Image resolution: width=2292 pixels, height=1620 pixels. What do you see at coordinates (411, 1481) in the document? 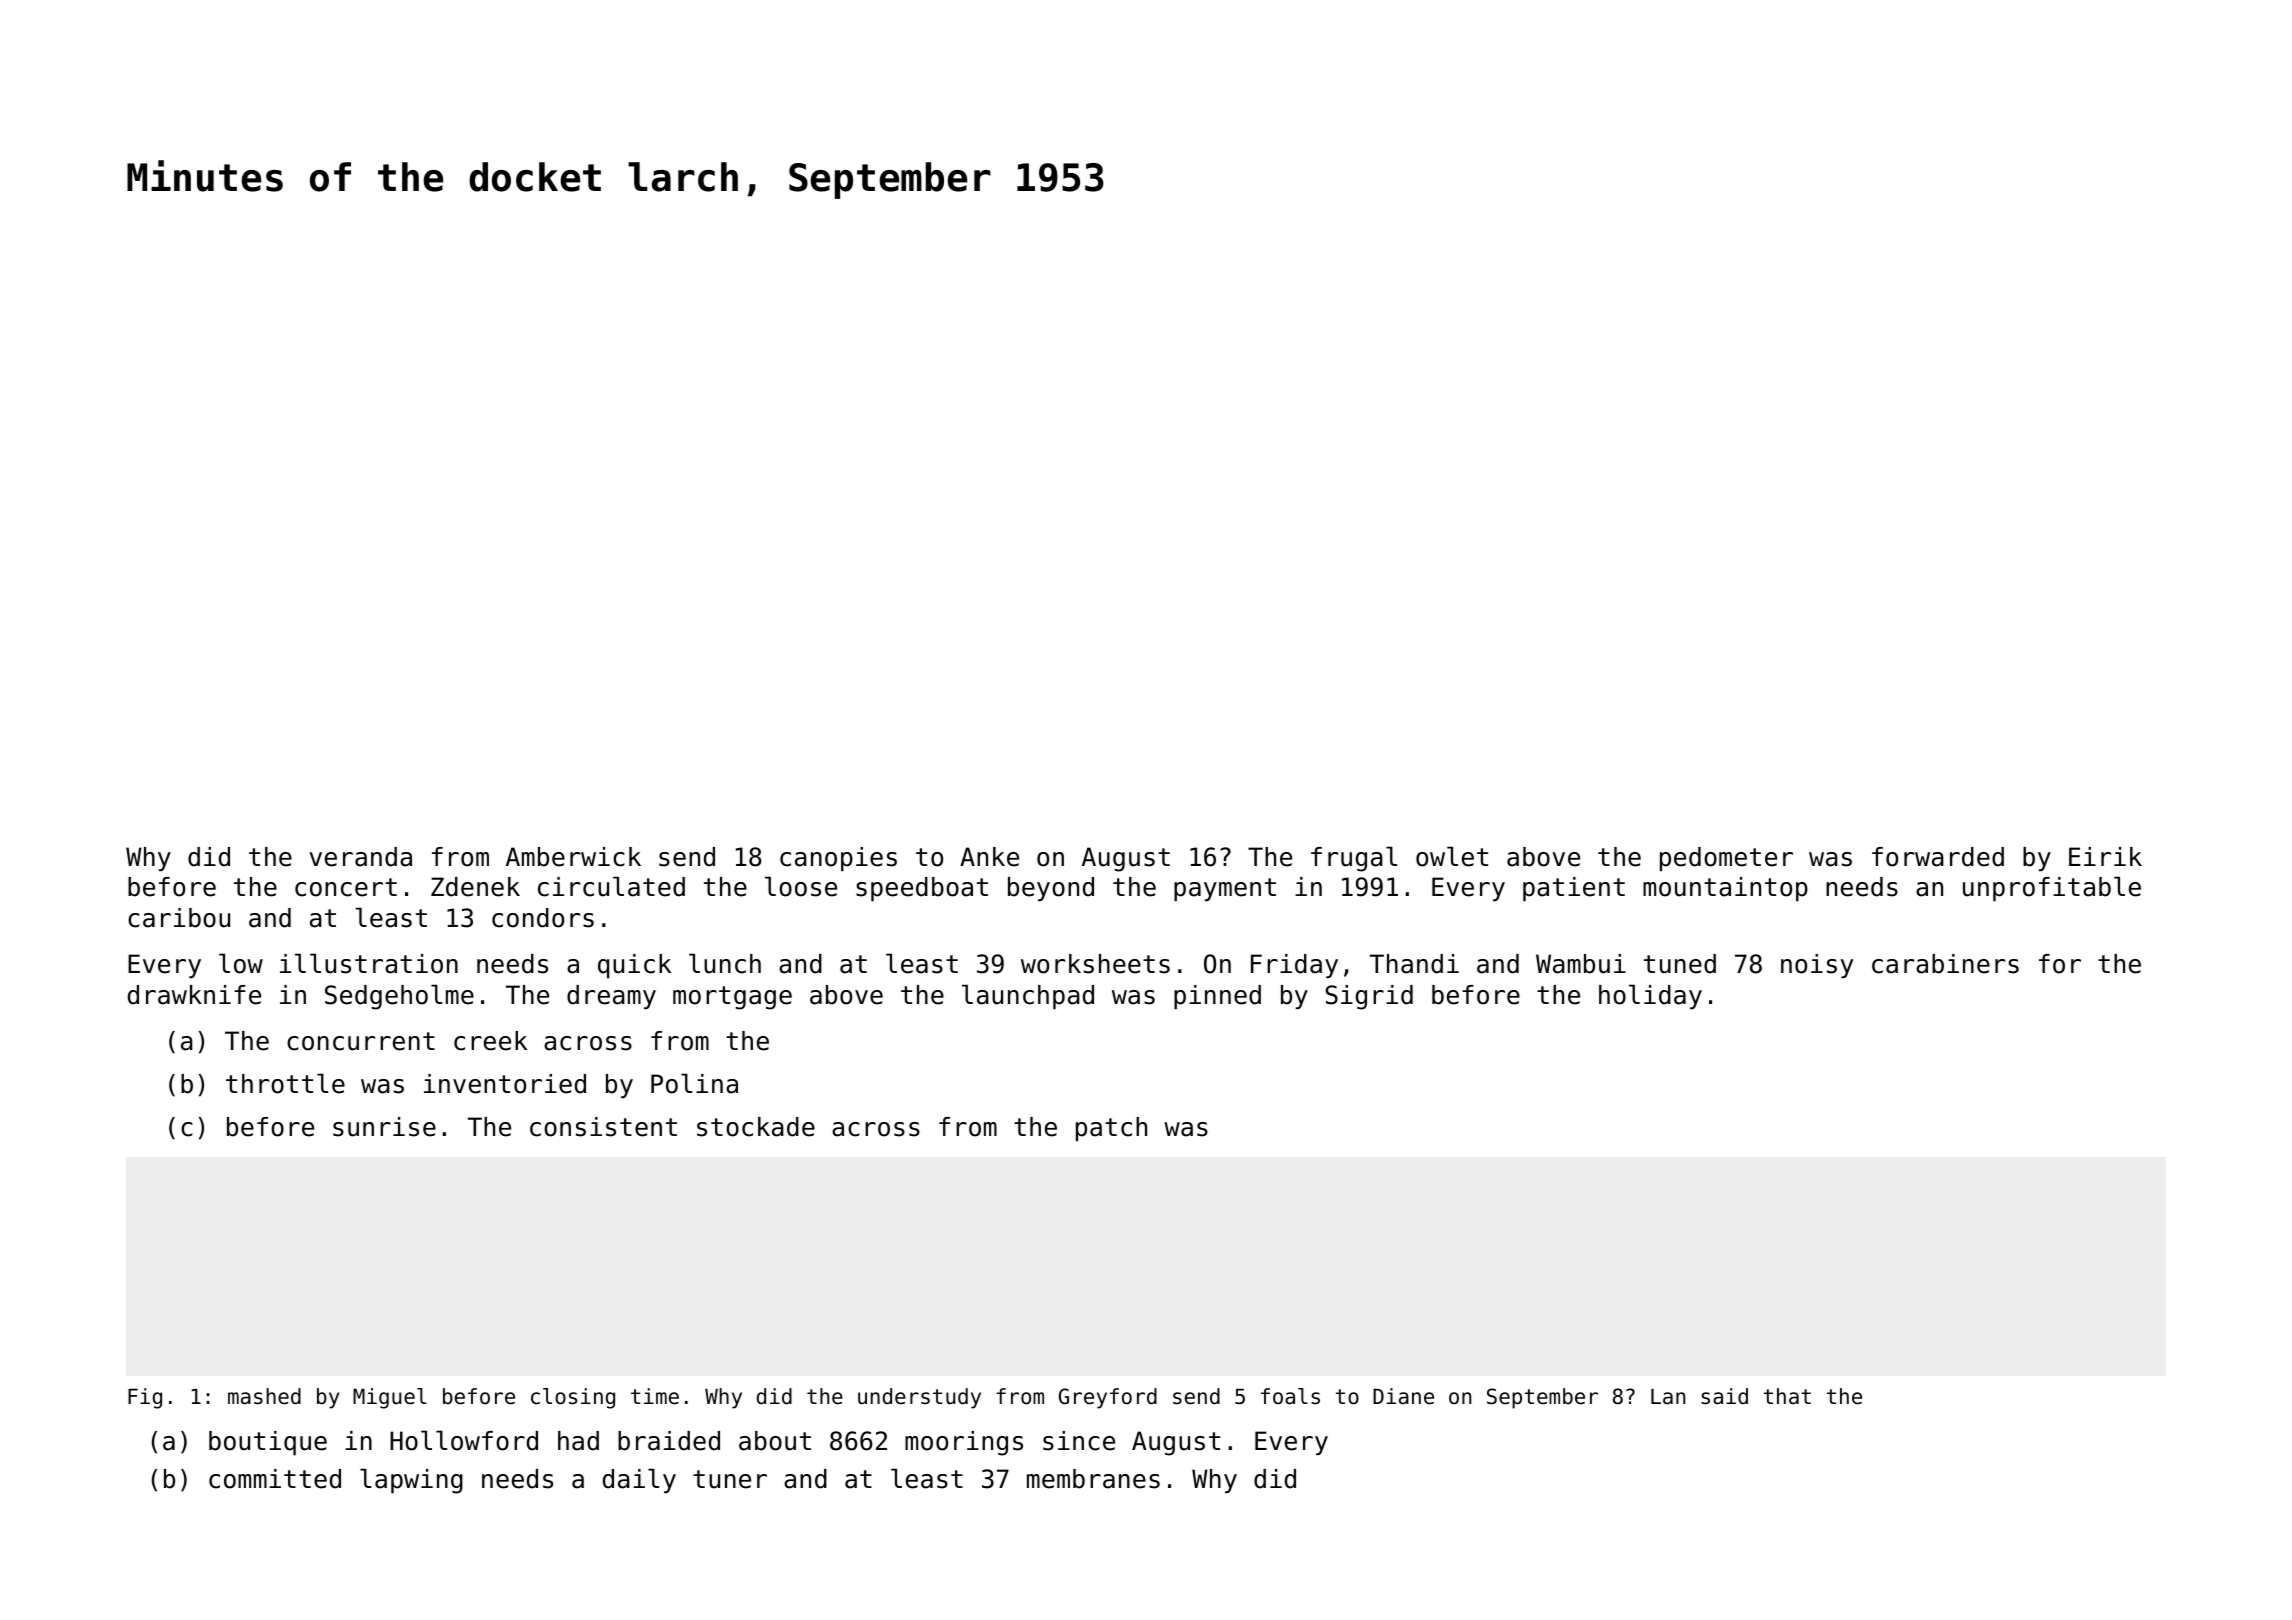
I see `lapwing` at bounding box center [411, 1481].
